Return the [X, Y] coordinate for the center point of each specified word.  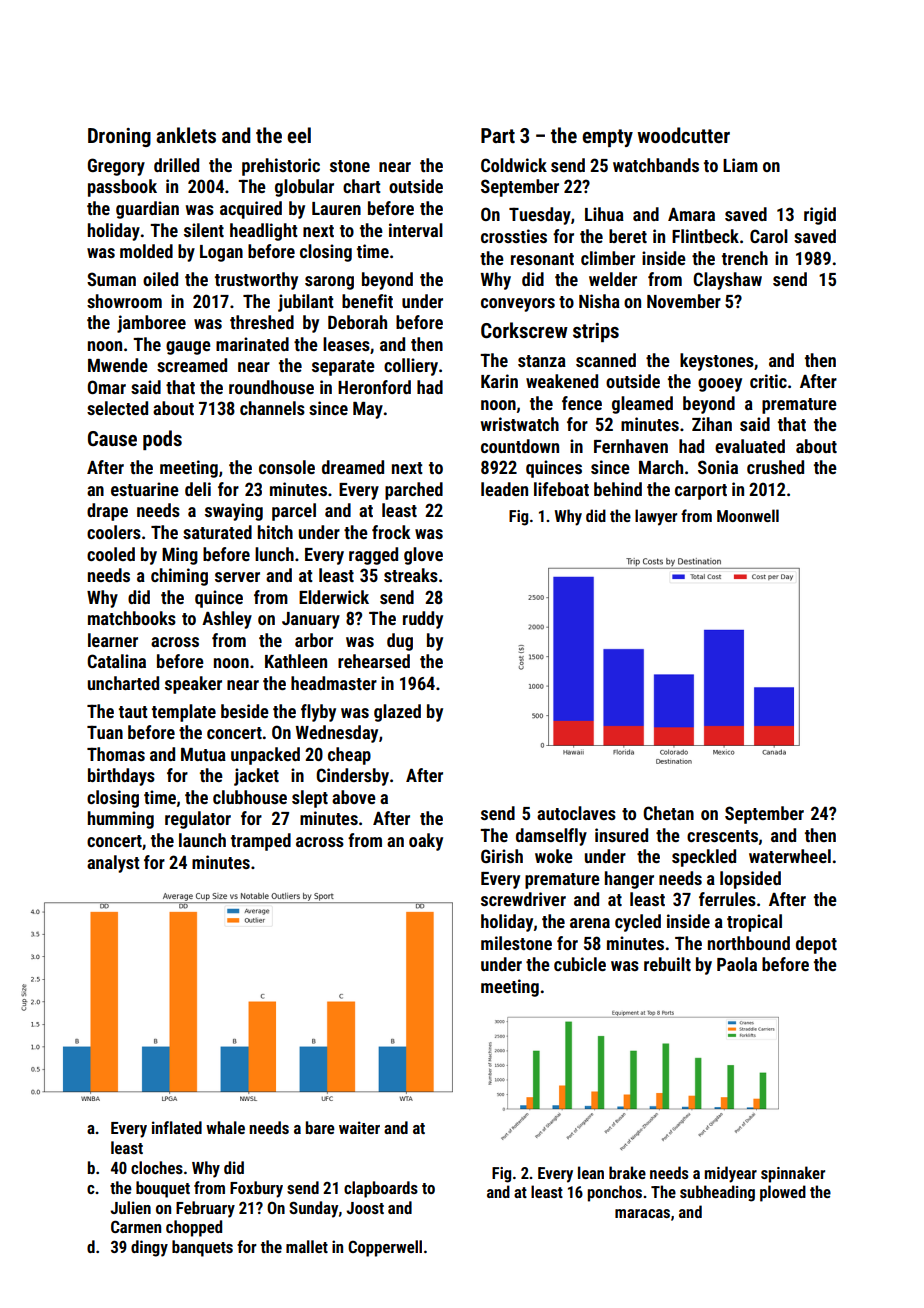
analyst [113, 864]
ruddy [423, 620]
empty [607, 138]
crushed [775, 467]
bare [320, 1127]
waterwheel [790, 856]
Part [498, 135]
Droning [119, 137]
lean [591, 1172]
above [354, 797]
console [287, 467]
